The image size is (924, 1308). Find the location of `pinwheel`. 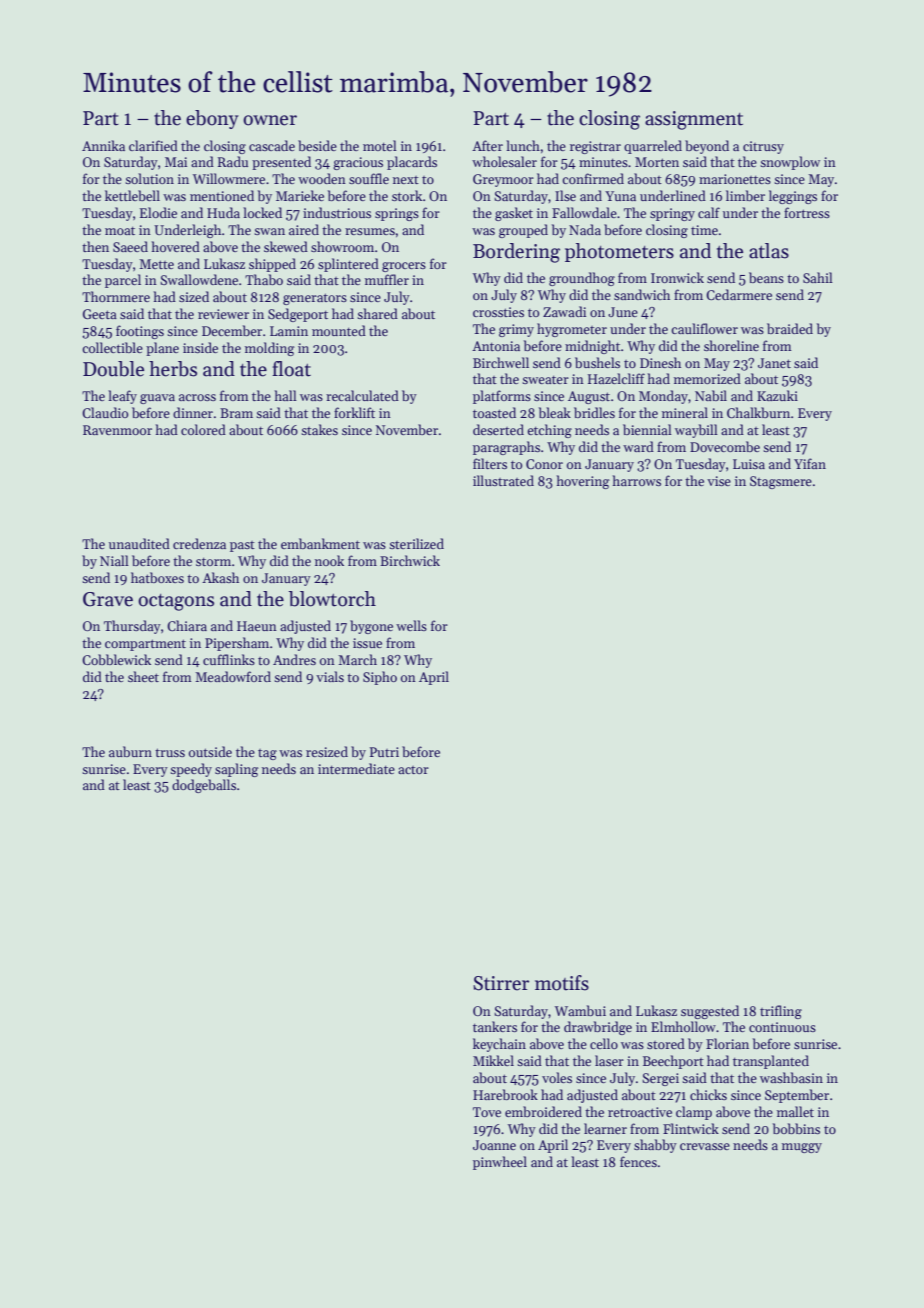

pinwheel is located at coordinates (500, 1163).
